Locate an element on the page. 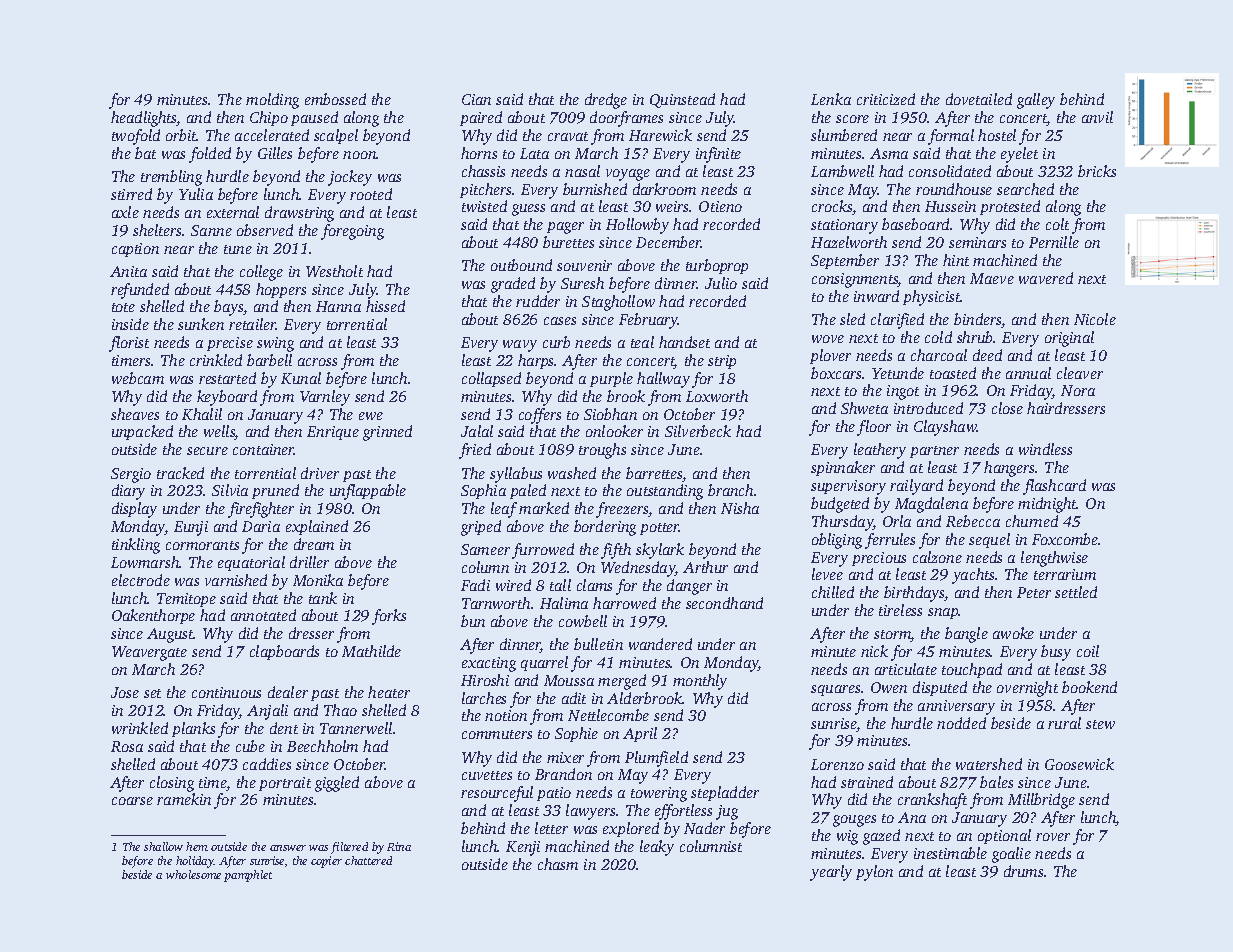  stirred is located at coordinates (131, 194).
